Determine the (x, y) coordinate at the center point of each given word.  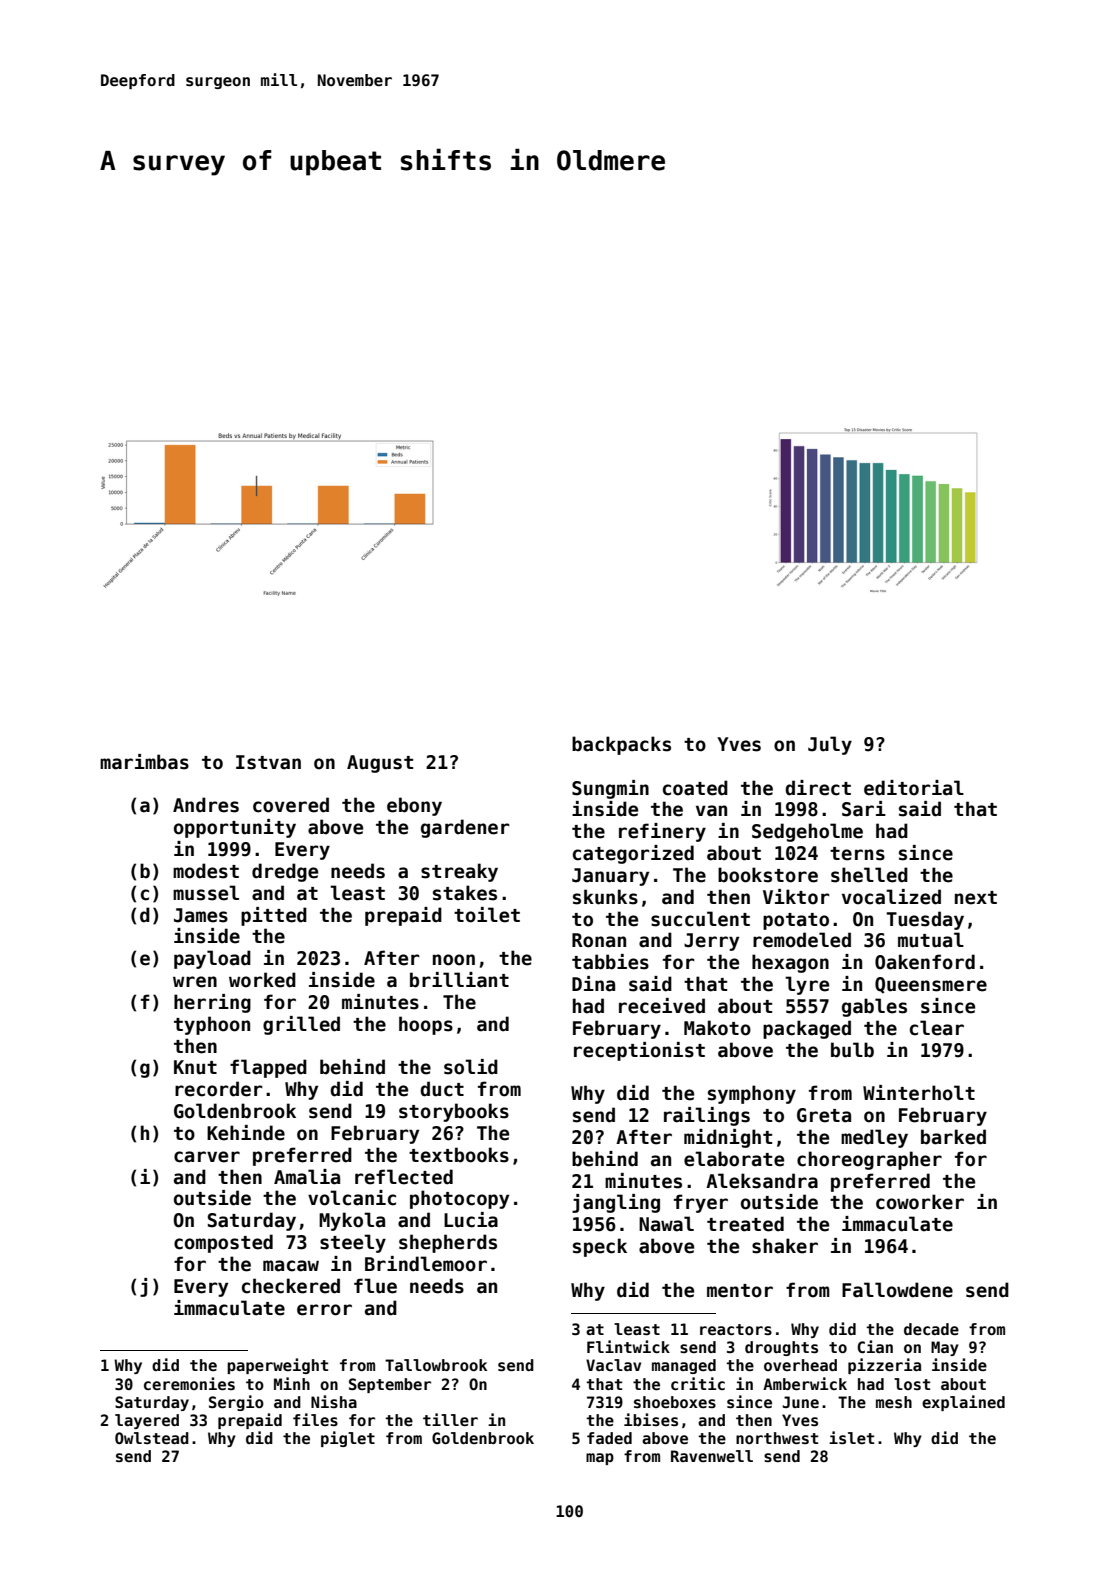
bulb (852, 1050)
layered (147, 1421)
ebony (414, 806)
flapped (268, 1068)
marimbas (144, 762)
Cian (875, 1346)
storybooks (454, 1112)
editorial (914, 788)
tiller (450, 1419)
